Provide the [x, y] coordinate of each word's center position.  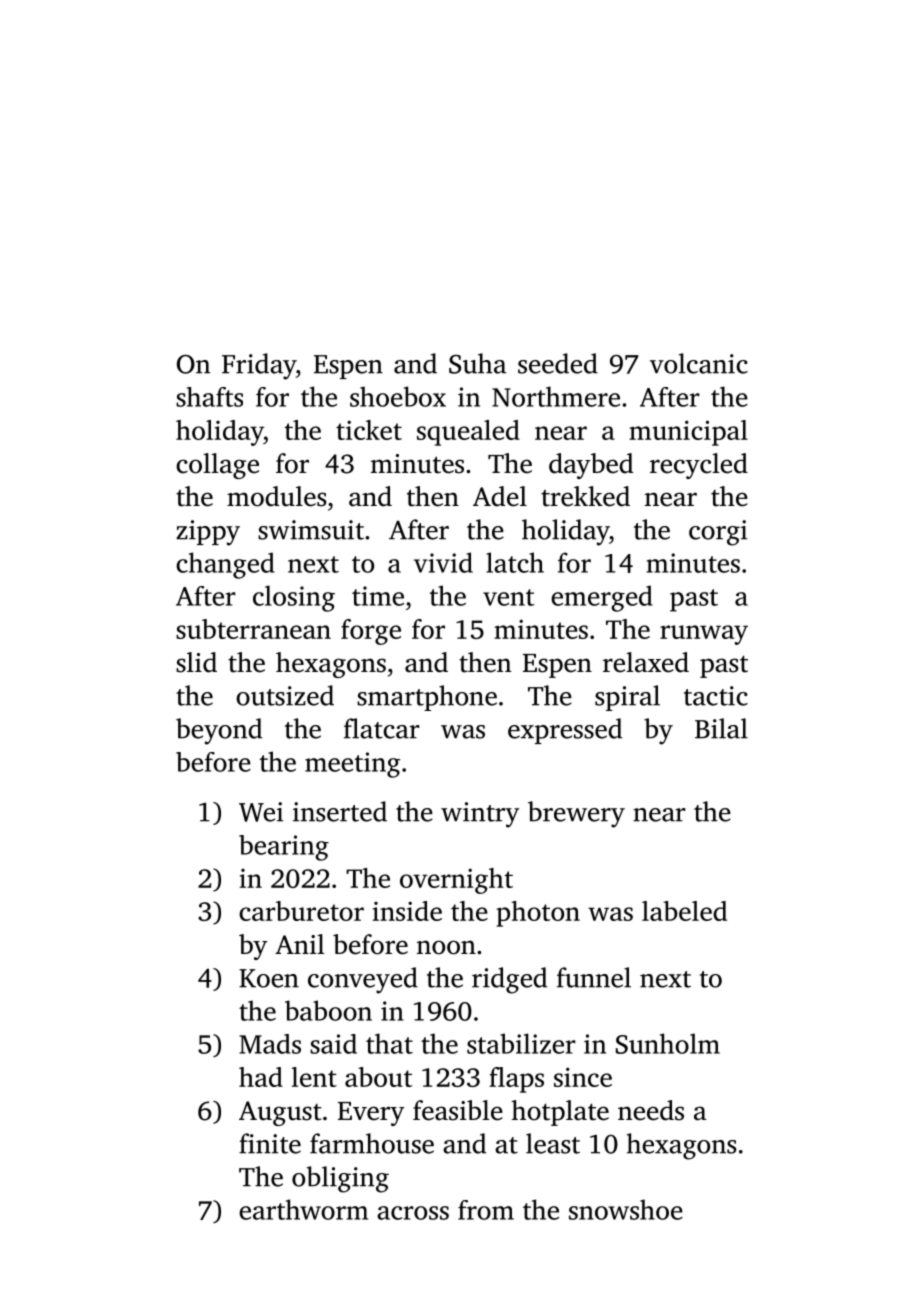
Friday [259, 366]
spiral [627, 698]
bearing [284, 848]
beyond [219, 731]
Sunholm [668, 1043]
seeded [558, 363]
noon [446, 947]
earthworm [303, 1209]
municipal [688, 433]
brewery [576, 814]
